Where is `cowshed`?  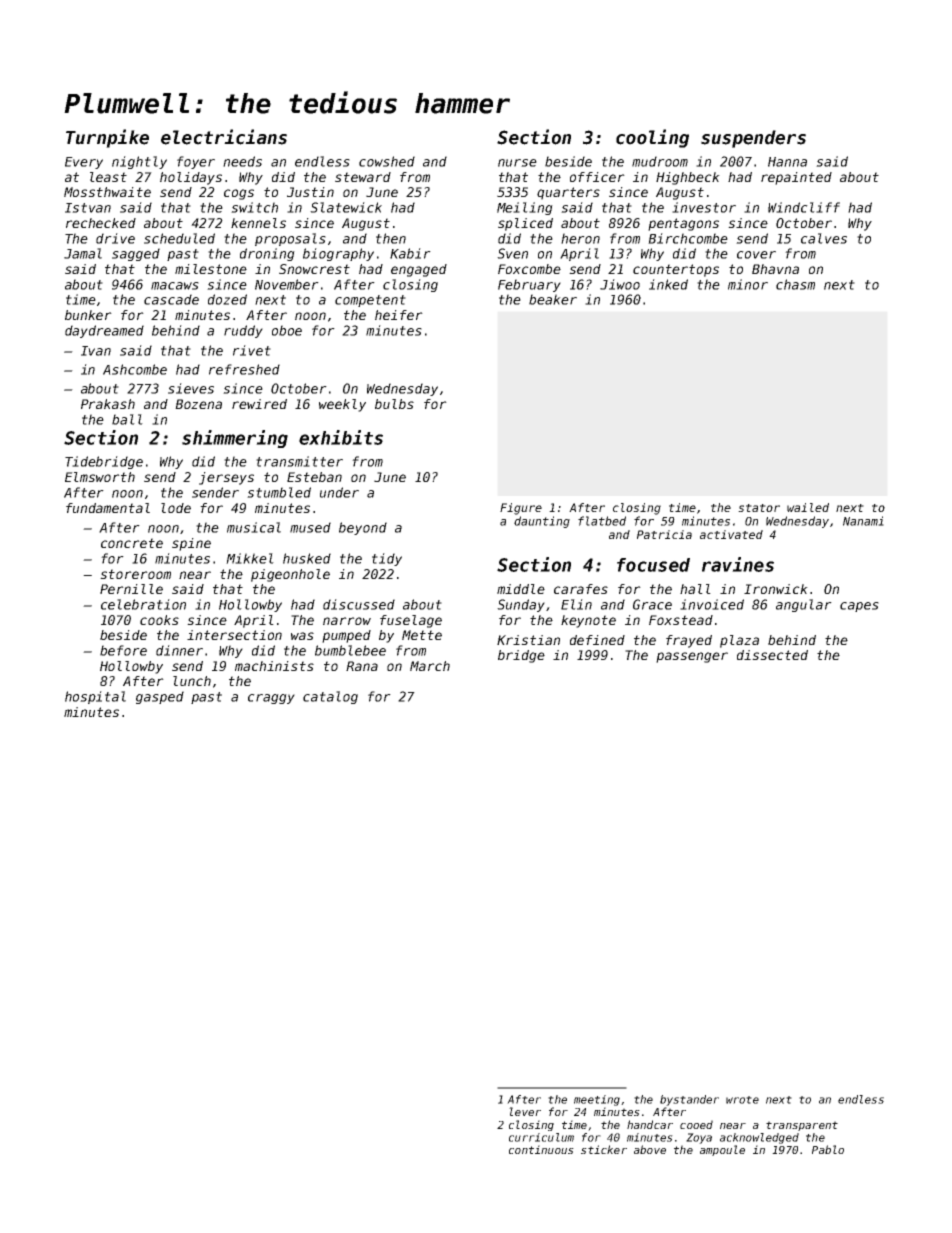 cowshed is located at coordinates (387, 161).
